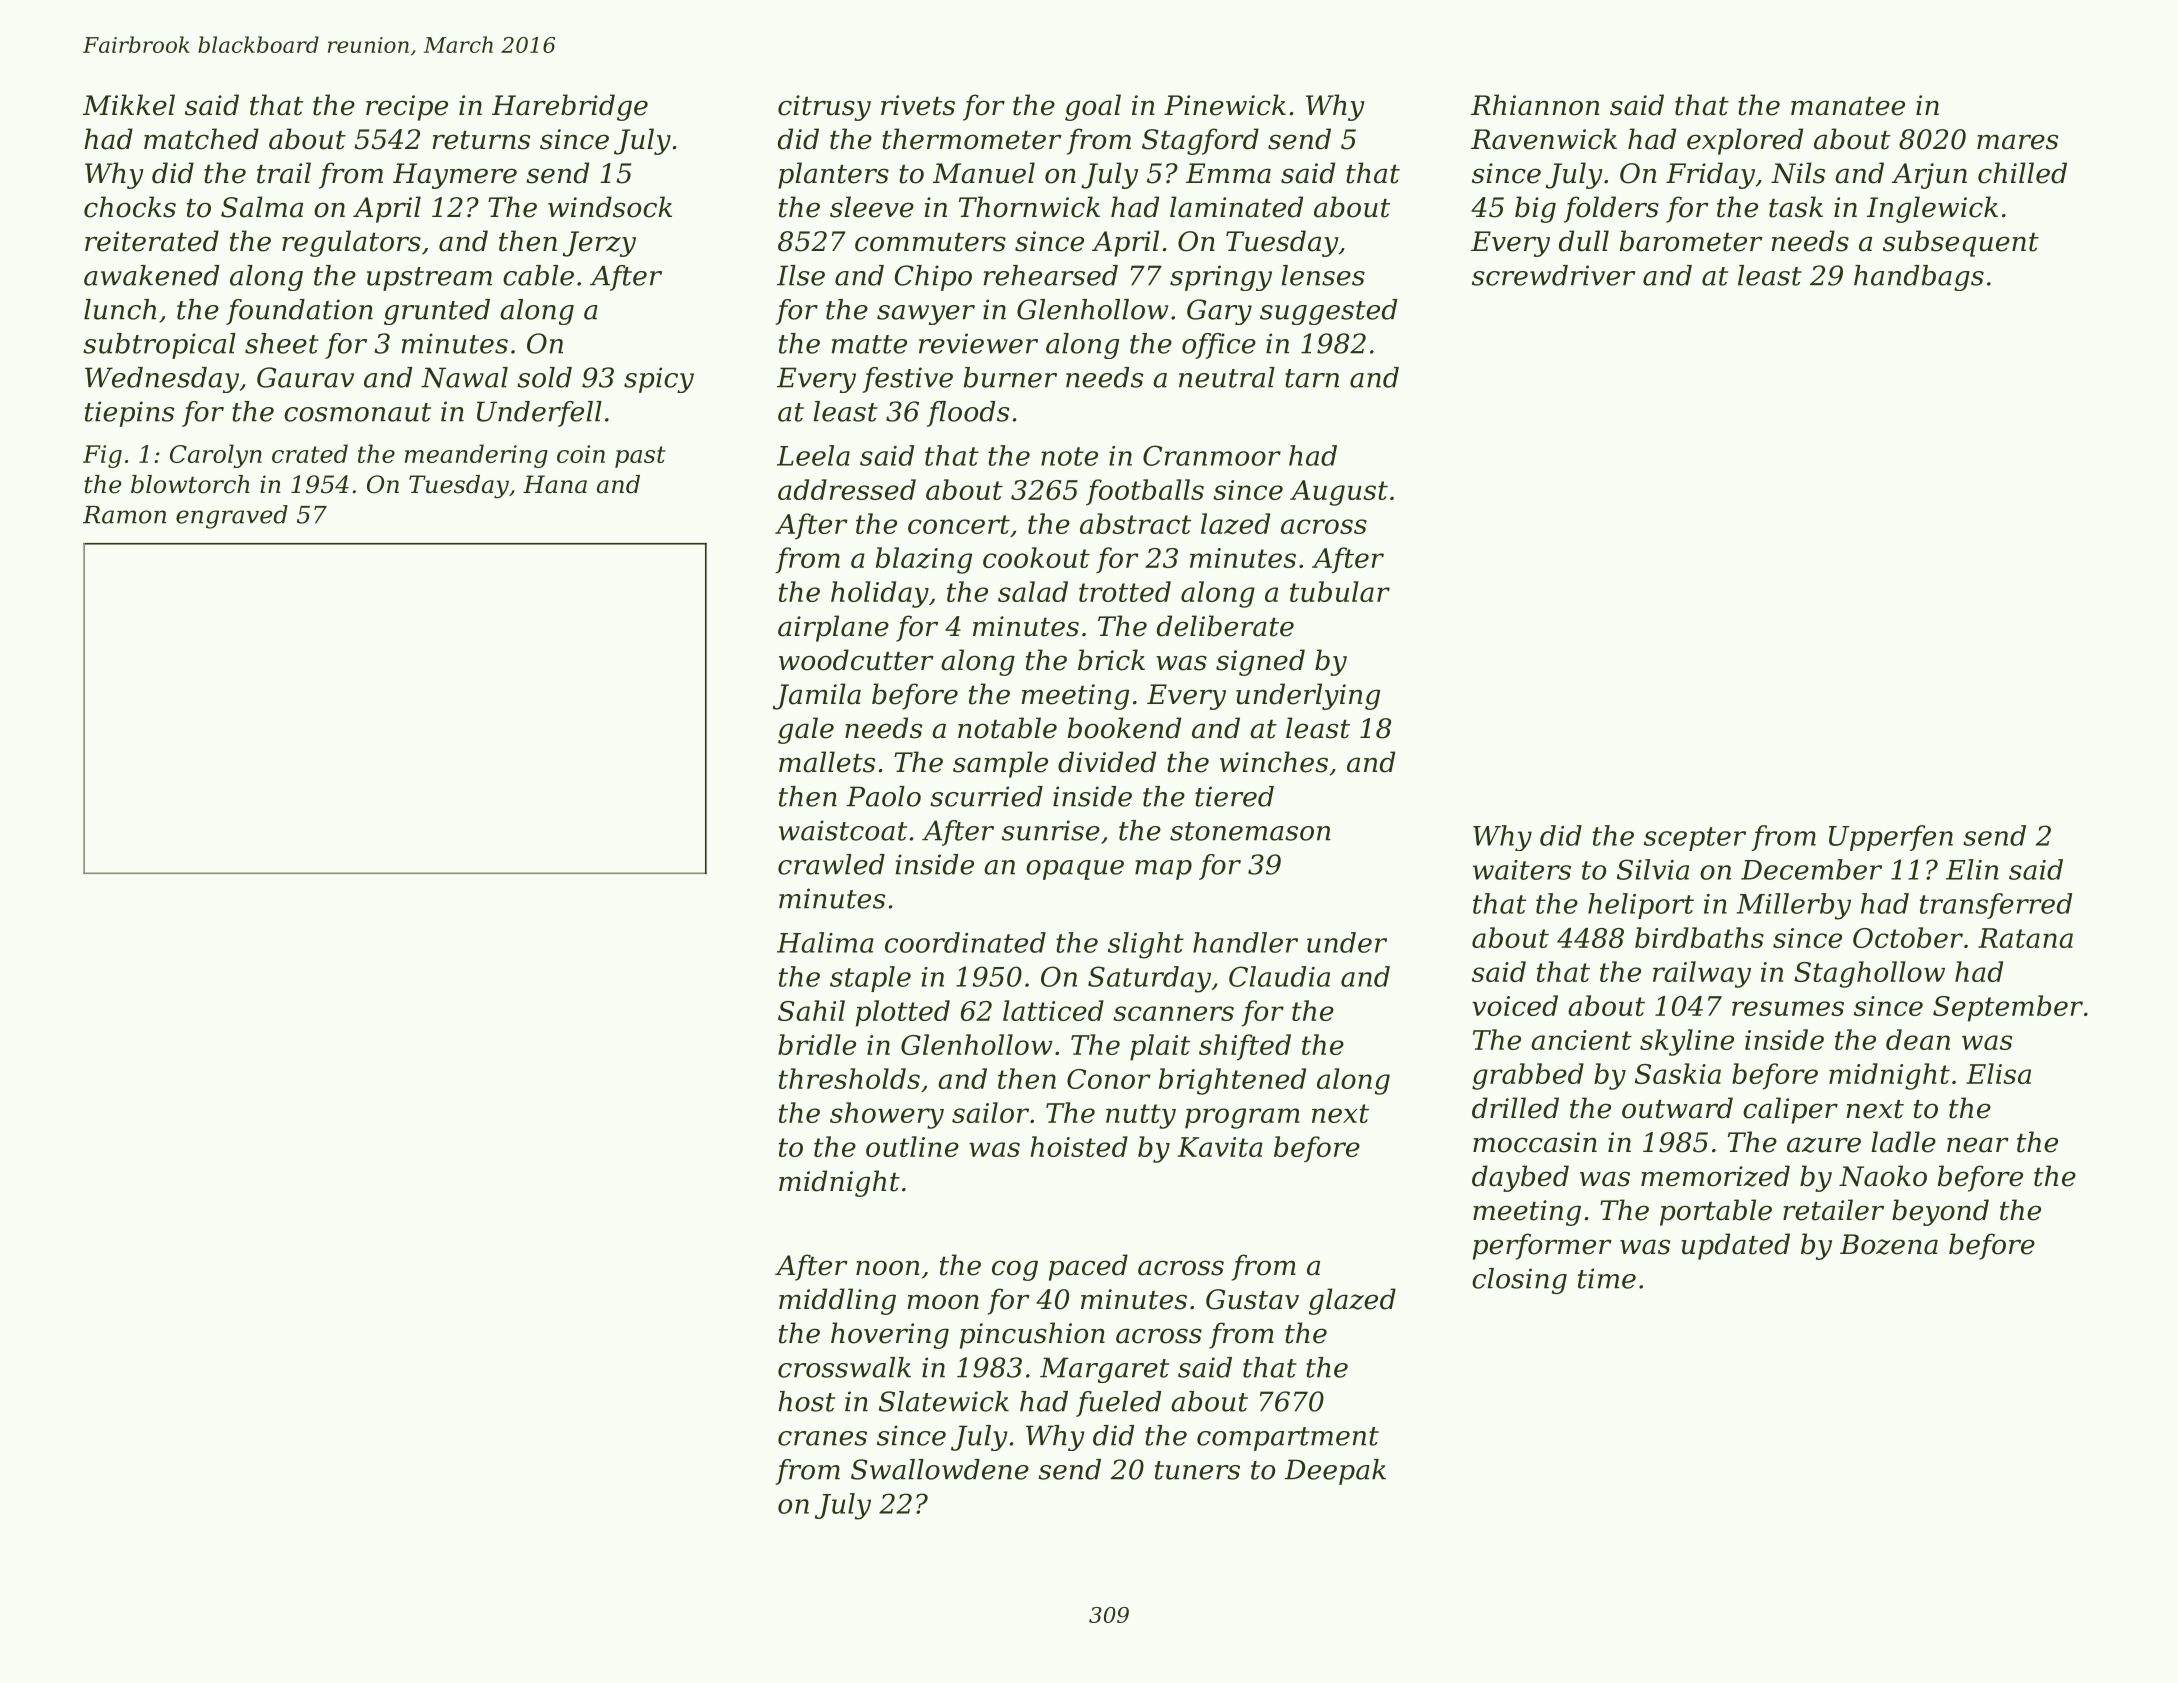 This screenshot has width=2178, height=1683. Describe the element at coordinates (232, 517) in the screenshot. I see `engraved` at that location.
